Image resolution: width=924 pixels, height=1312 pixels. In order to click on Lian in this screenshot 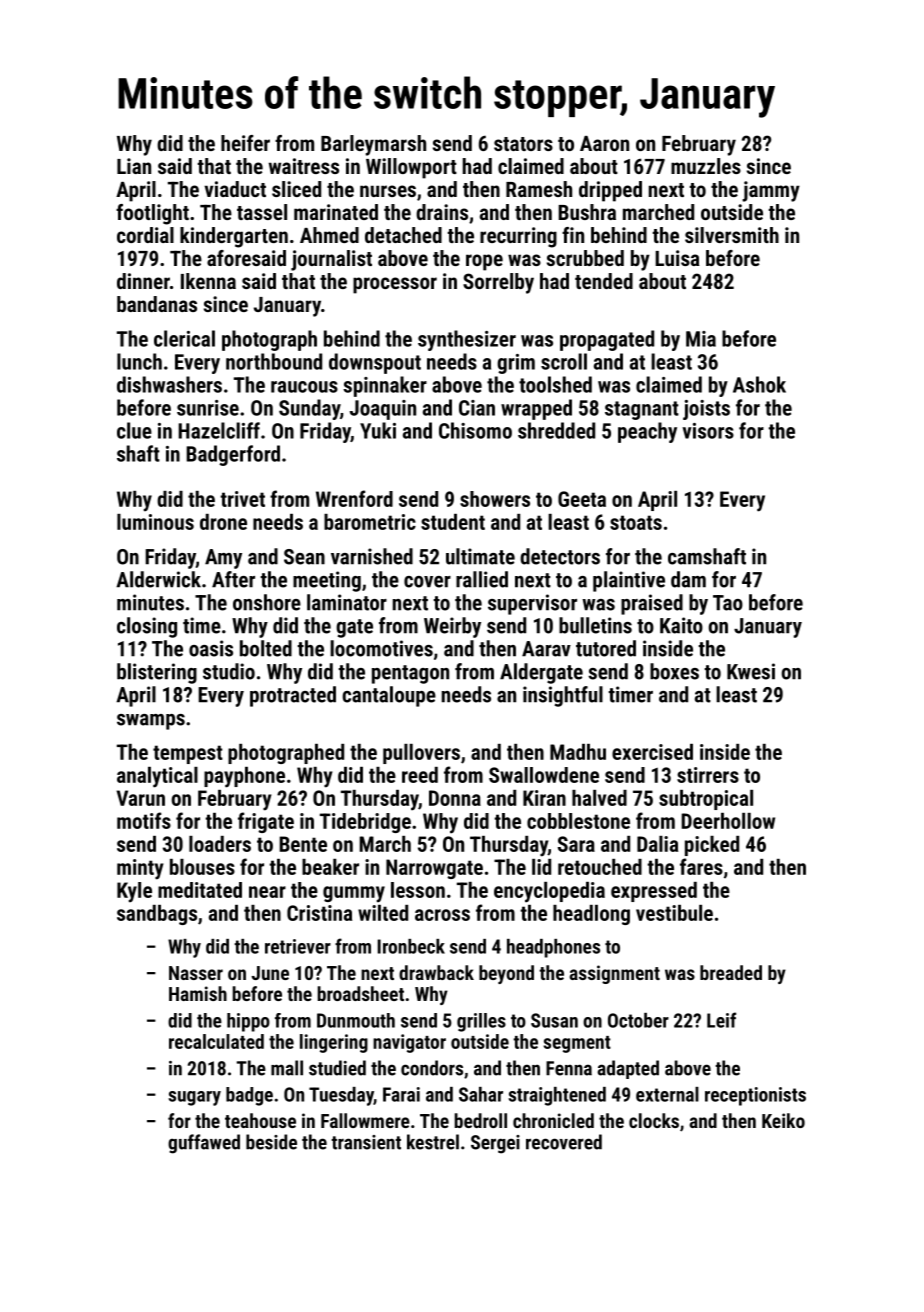, I will do `click(134, 166)`.
